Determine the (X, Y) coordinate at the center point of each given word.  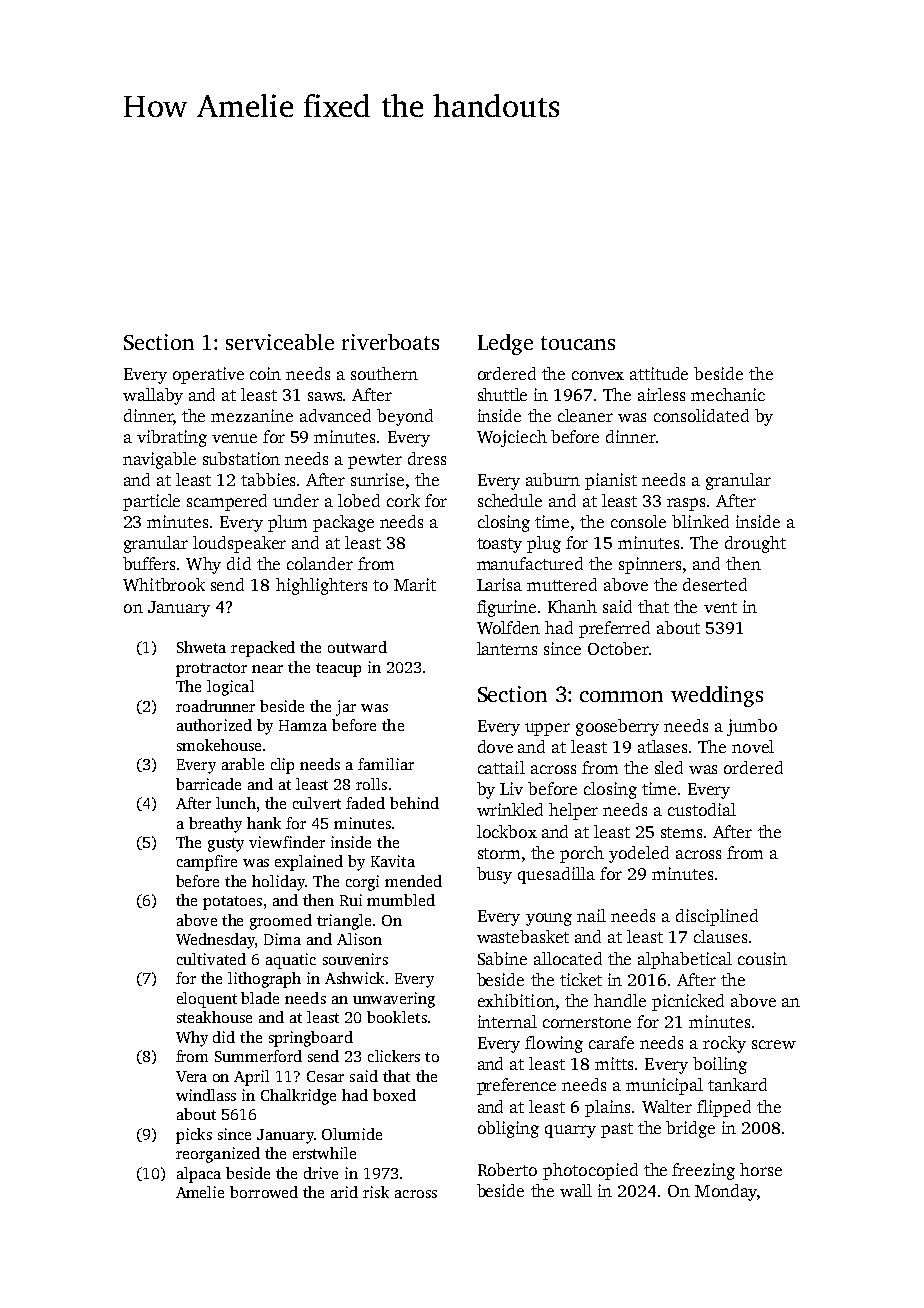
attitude (659, 373)
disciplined (717, 917)
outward (357, 647)
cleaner (585, 415)
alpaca (199, 1175)
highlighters (321, 586)
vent (720, 607)
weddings (717, 696)
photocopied (590, 1171)
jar (346, 708)
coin (265, 373)
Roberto (507, 1169)
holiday (278, 883)
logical (230, 688)
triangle (344, 922)
